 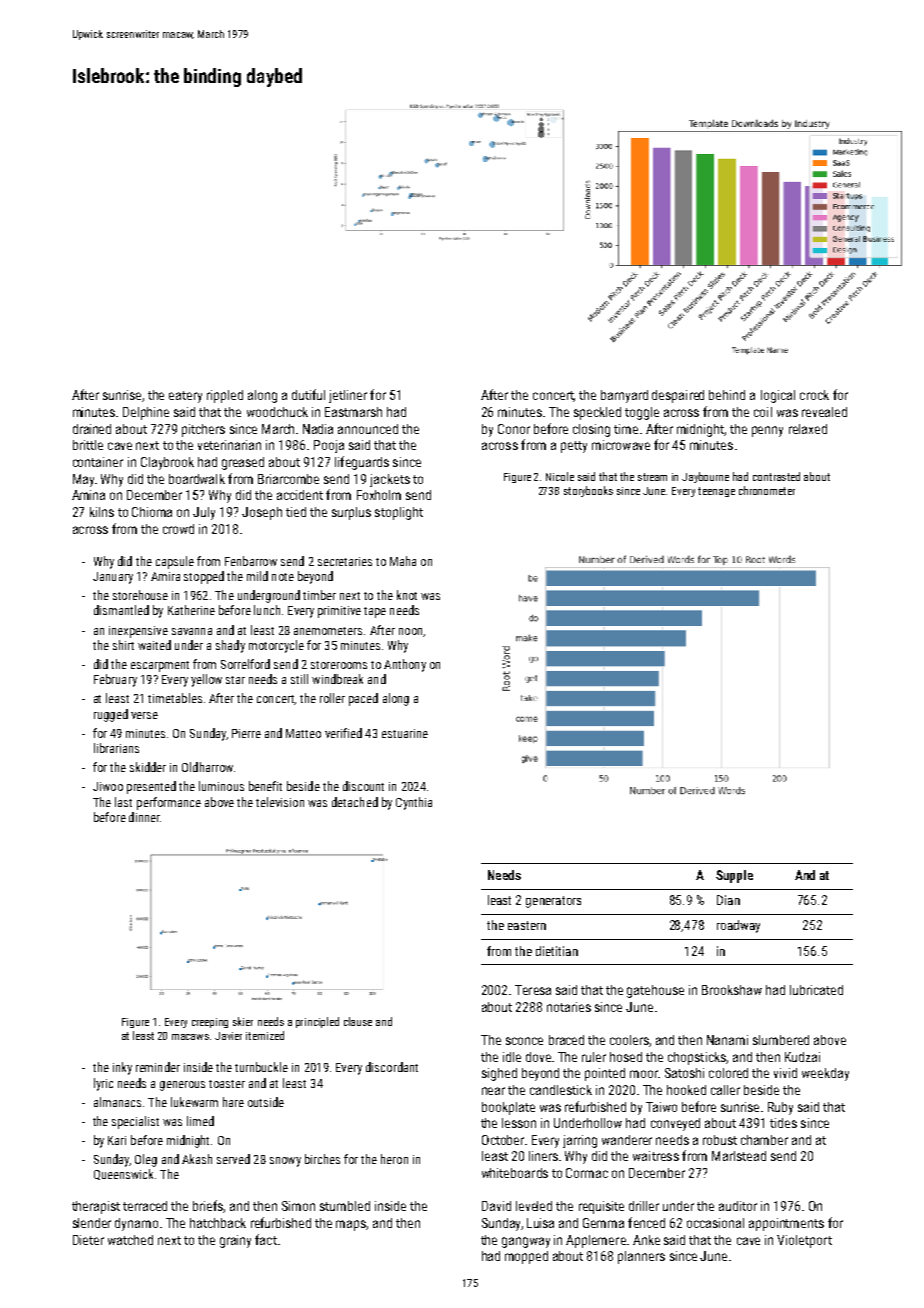 What do you see at coordinates (734, 876) in the document?
I see `Supple` at bounding box center [734, 876].
